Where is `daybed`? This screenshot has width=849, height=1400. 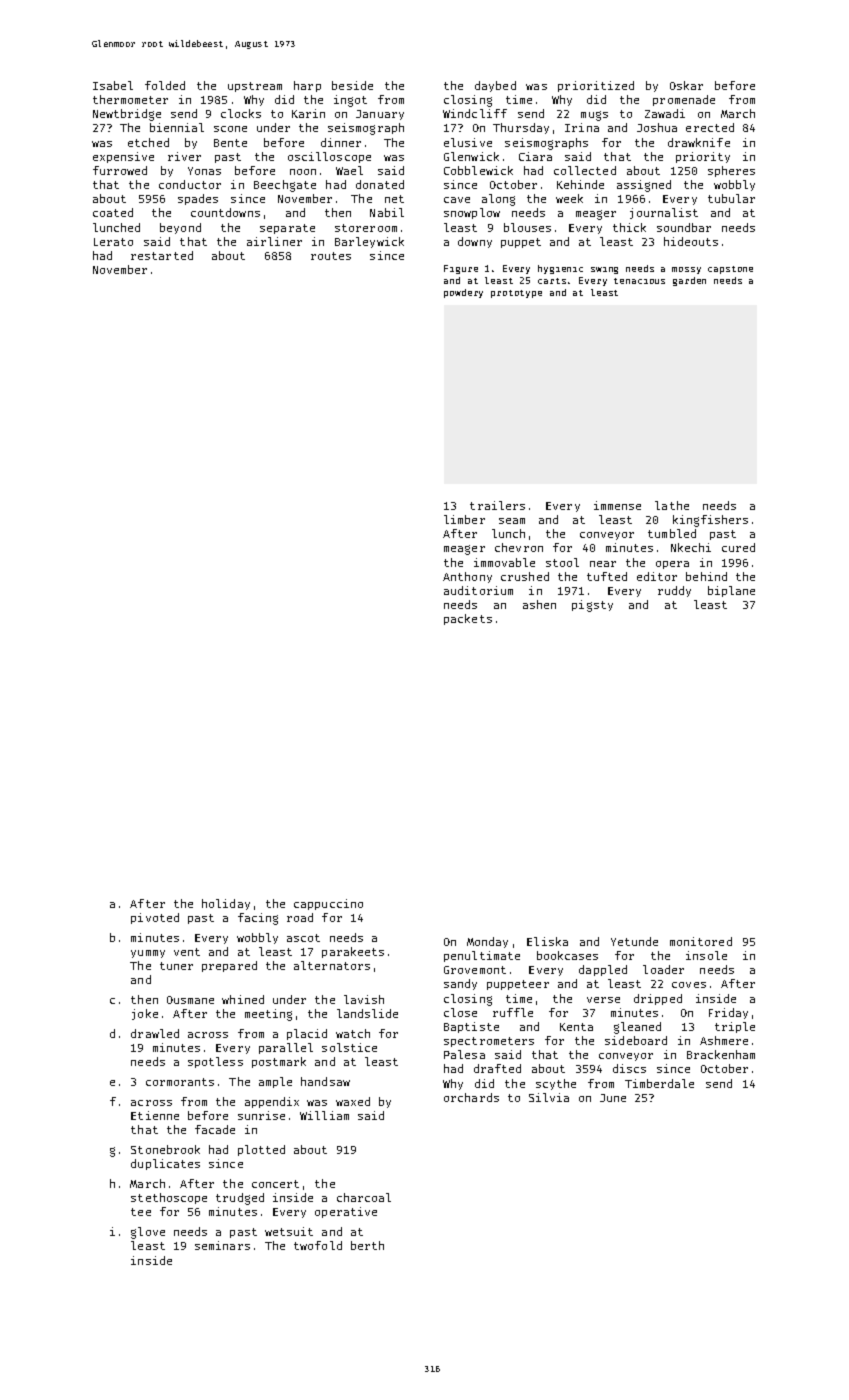 daybed is located at coordinates (495, 86).
